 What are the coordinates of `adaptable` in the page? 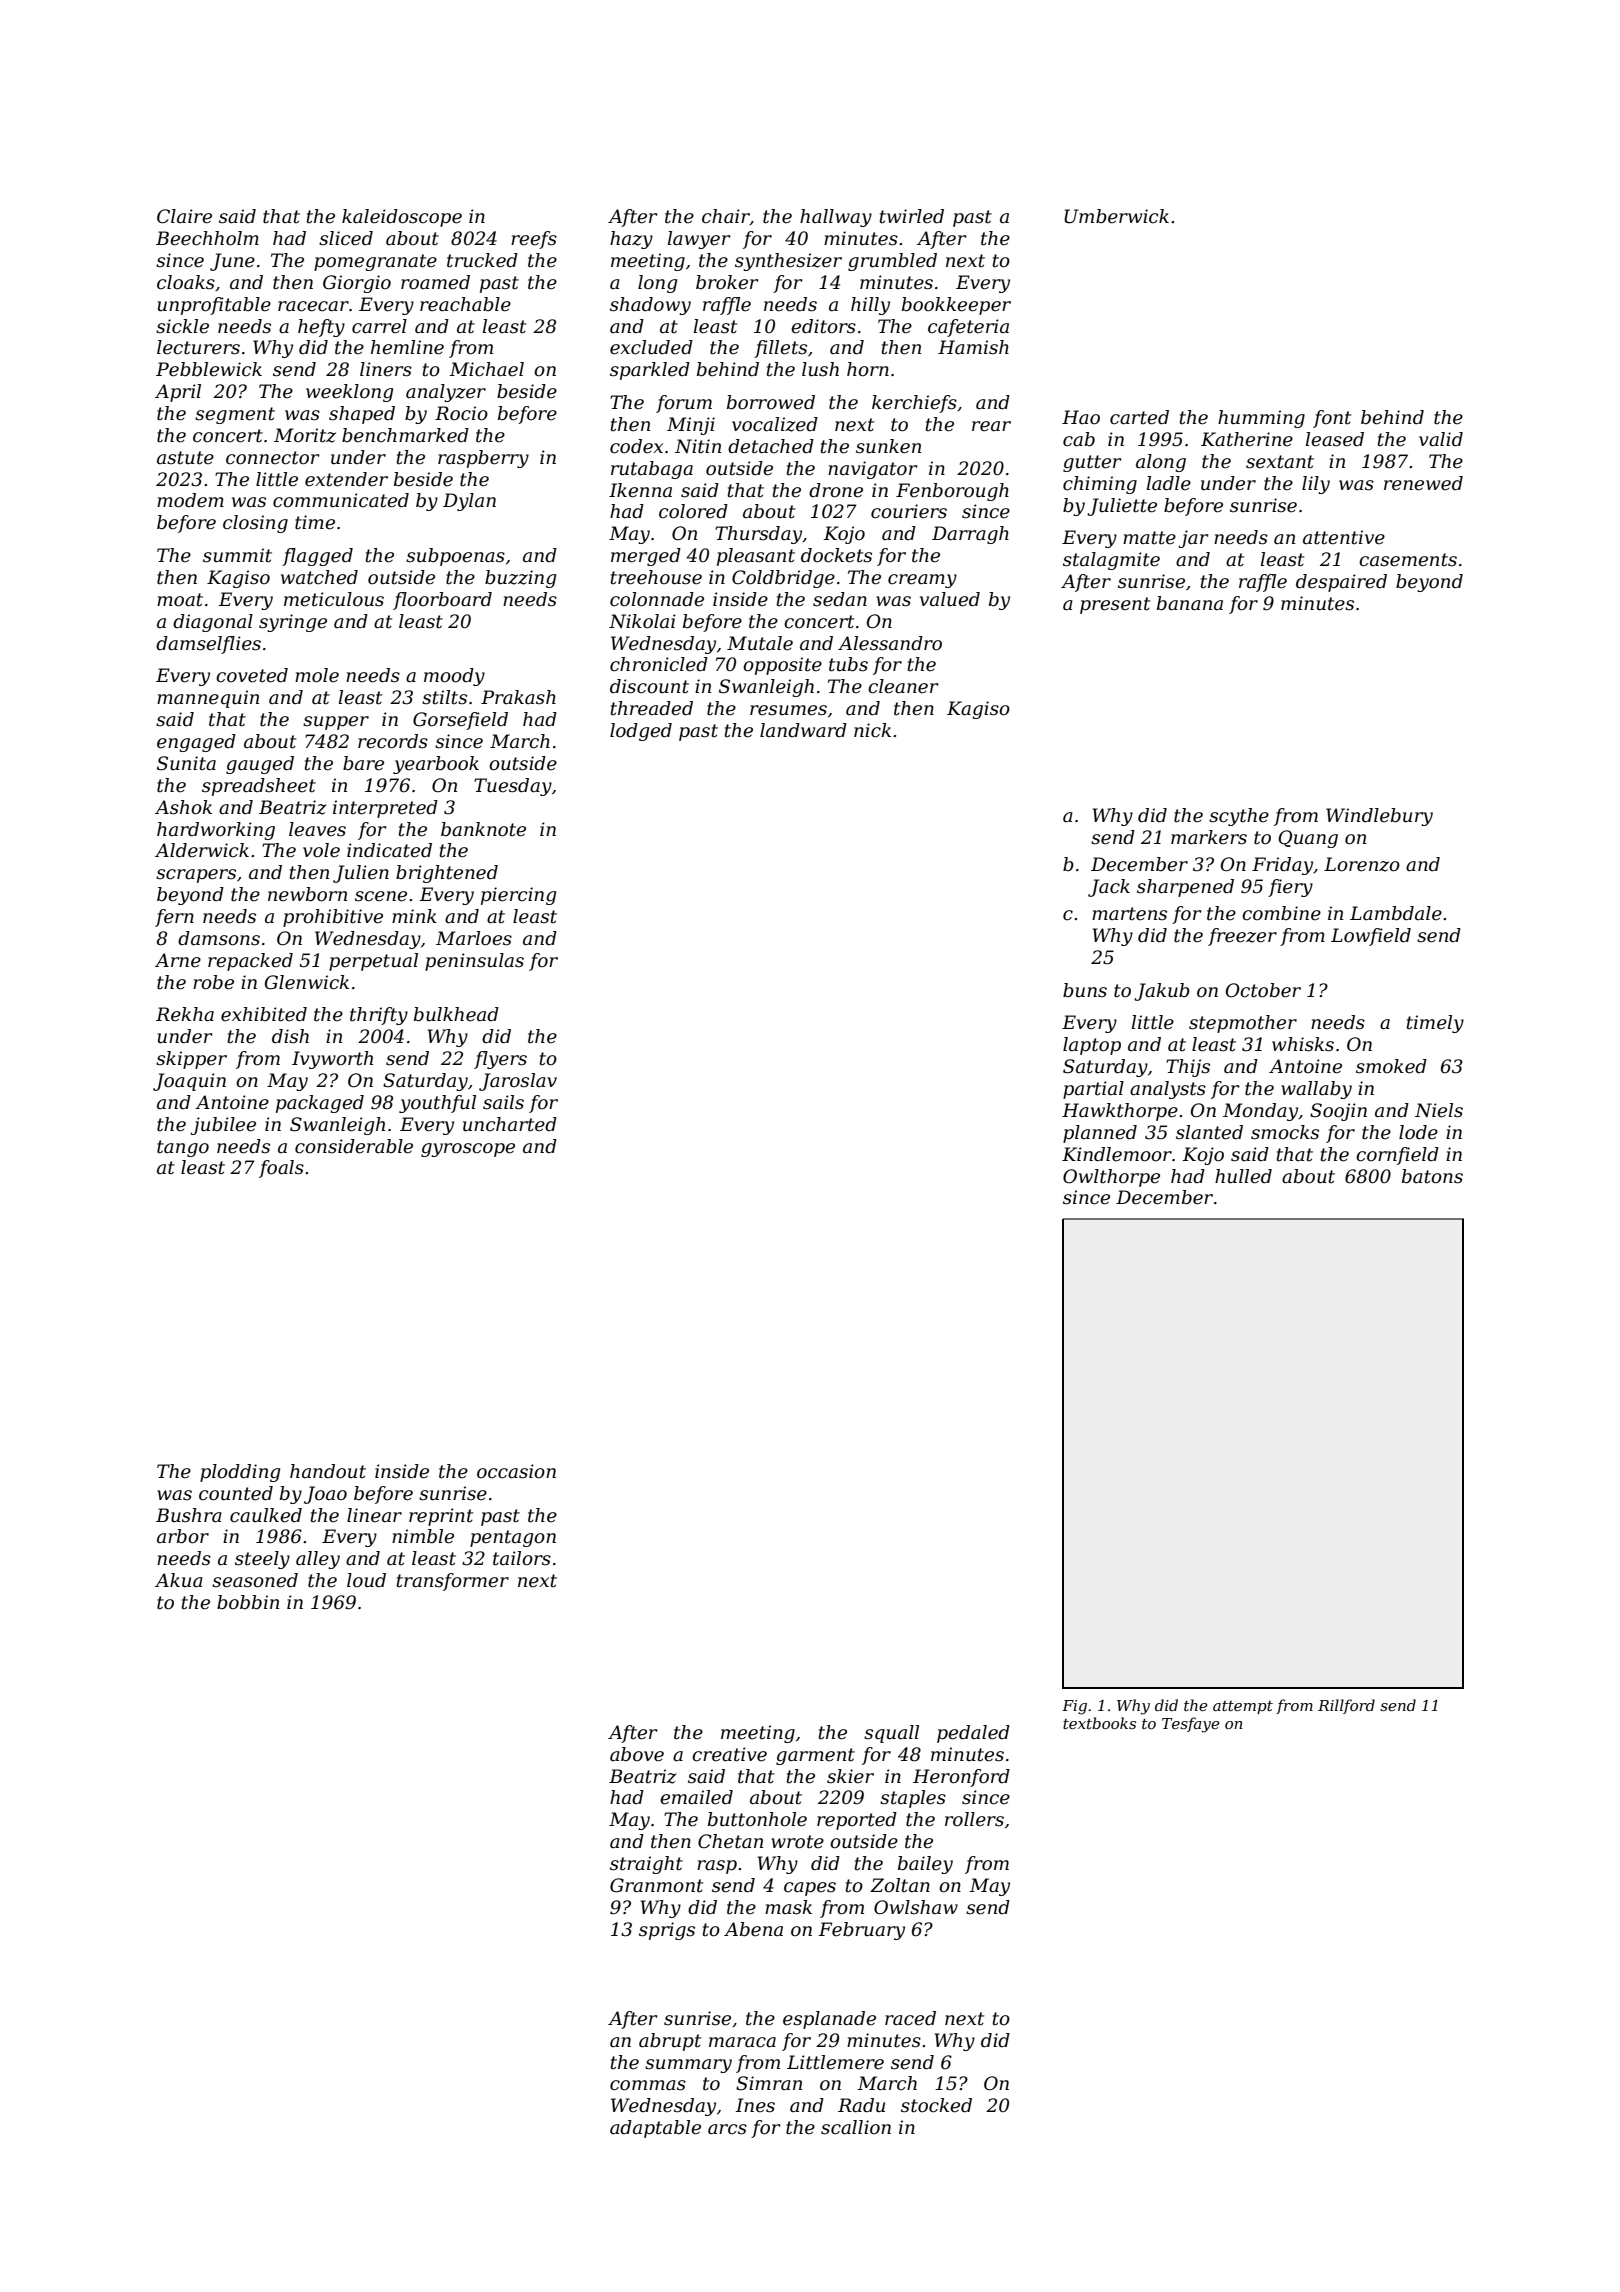 It's located at (655, 2129).
